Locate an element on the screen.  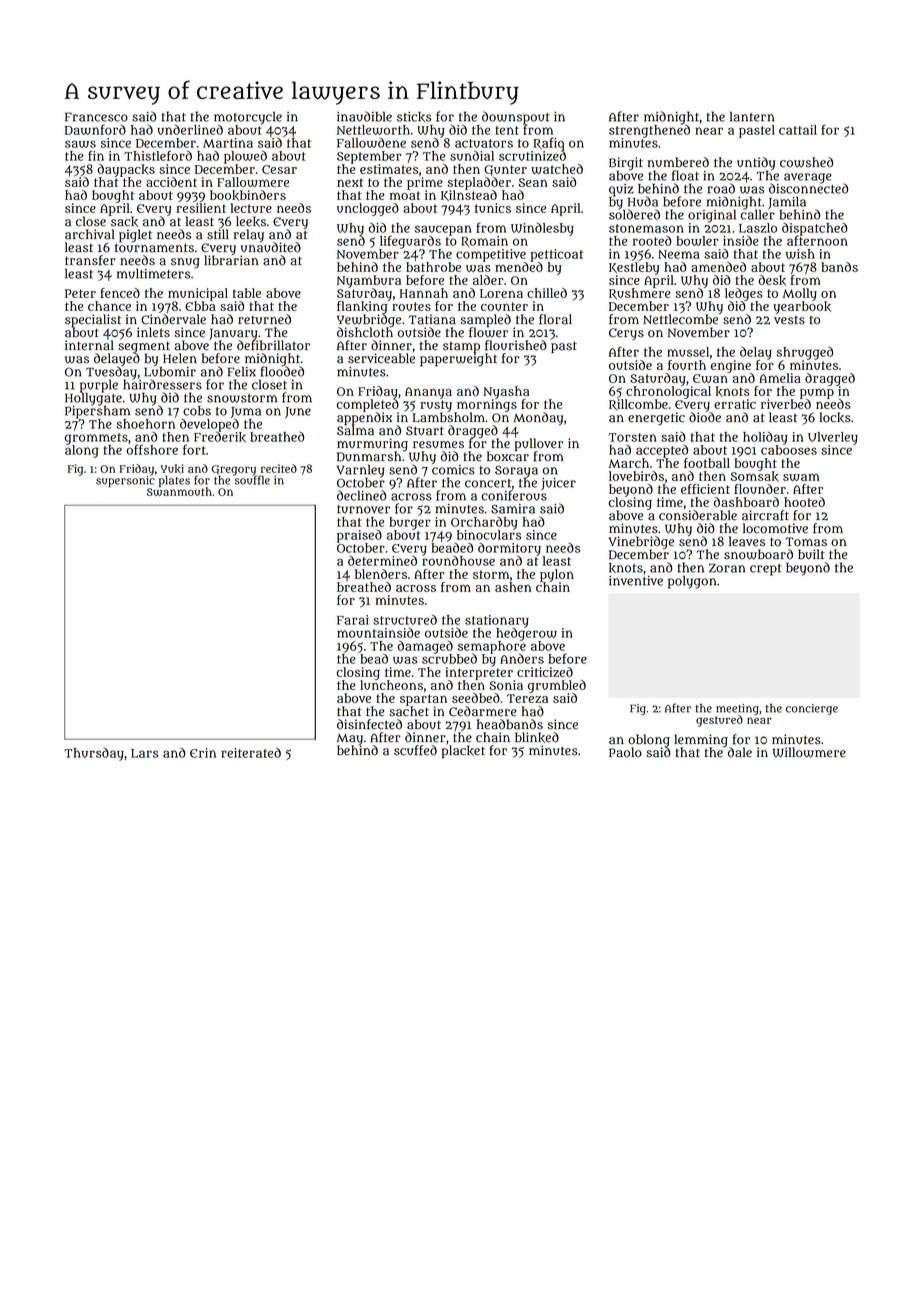
Cerys is located at coordinates (626, 334).
